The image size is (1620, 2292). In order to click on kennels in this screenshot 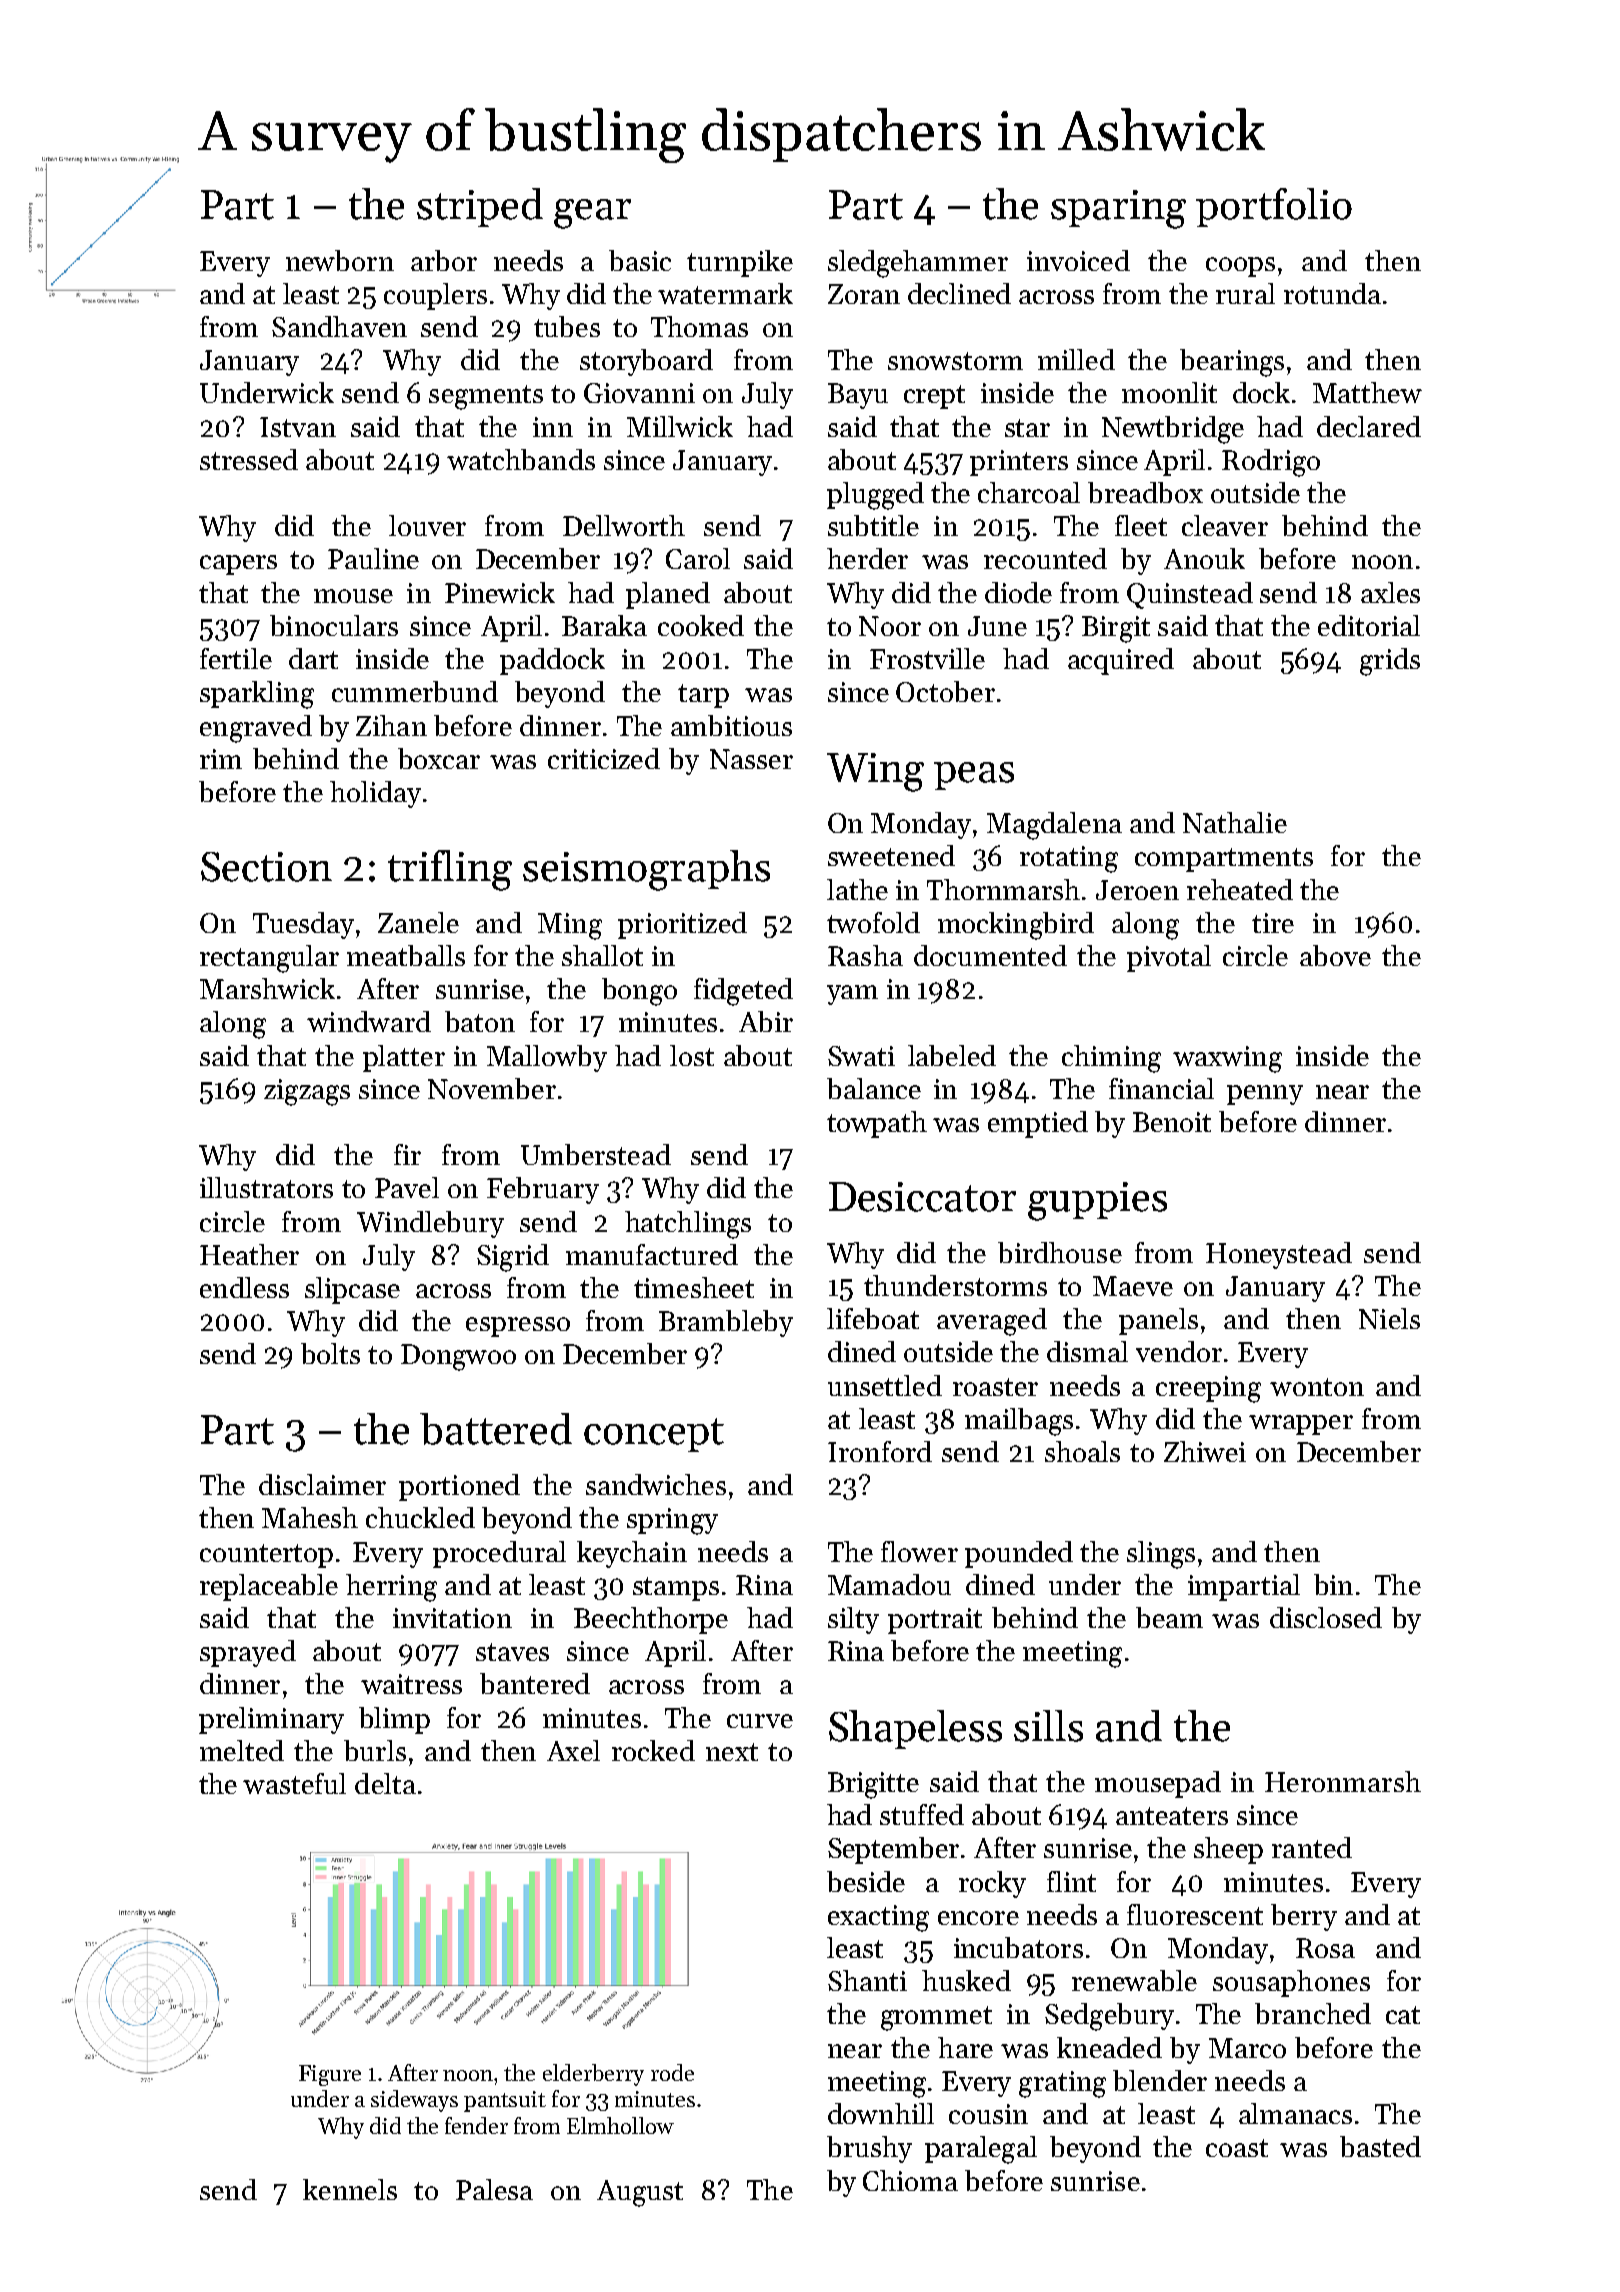, I will do `click(350, 2189)`.
